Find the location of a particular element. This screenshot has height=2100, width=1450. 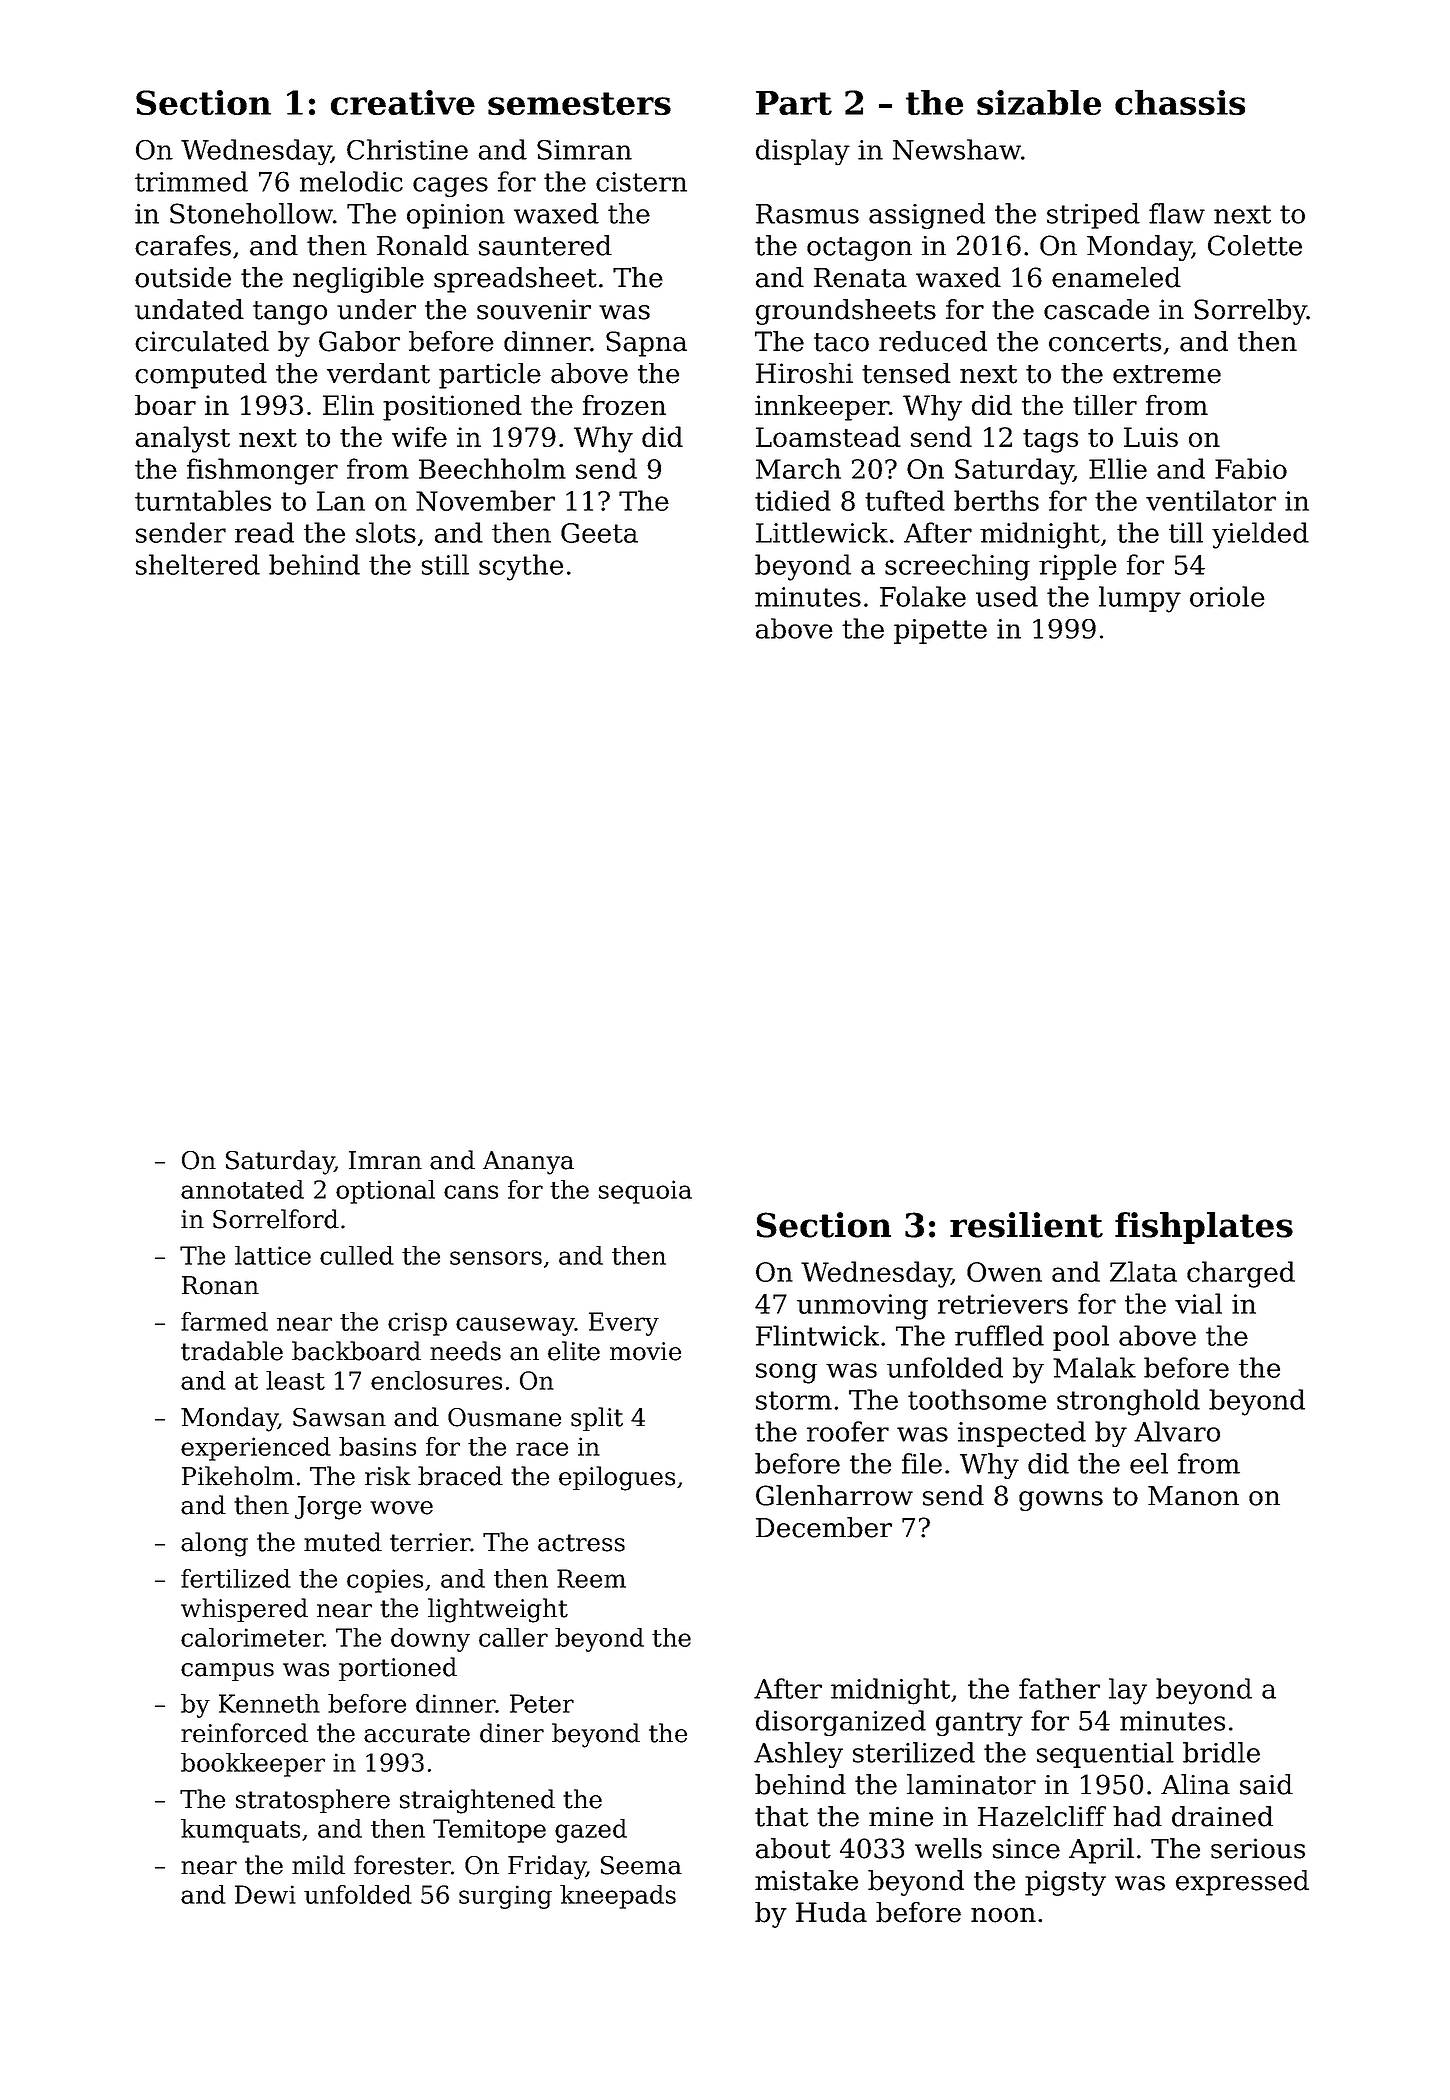

Ananya is located at coordinates (528, 1163).
